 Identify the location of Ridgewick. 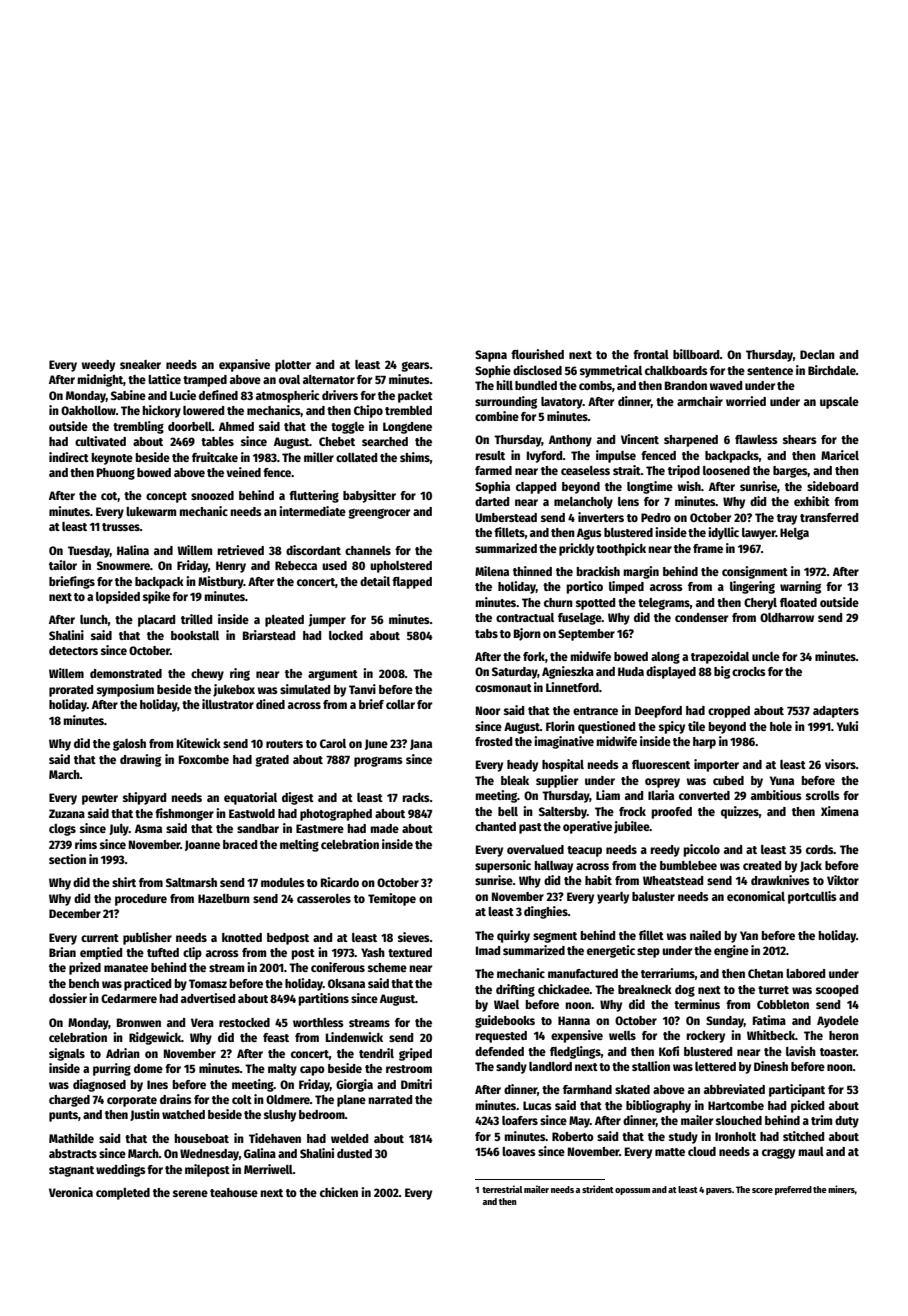
(155, 1038).
